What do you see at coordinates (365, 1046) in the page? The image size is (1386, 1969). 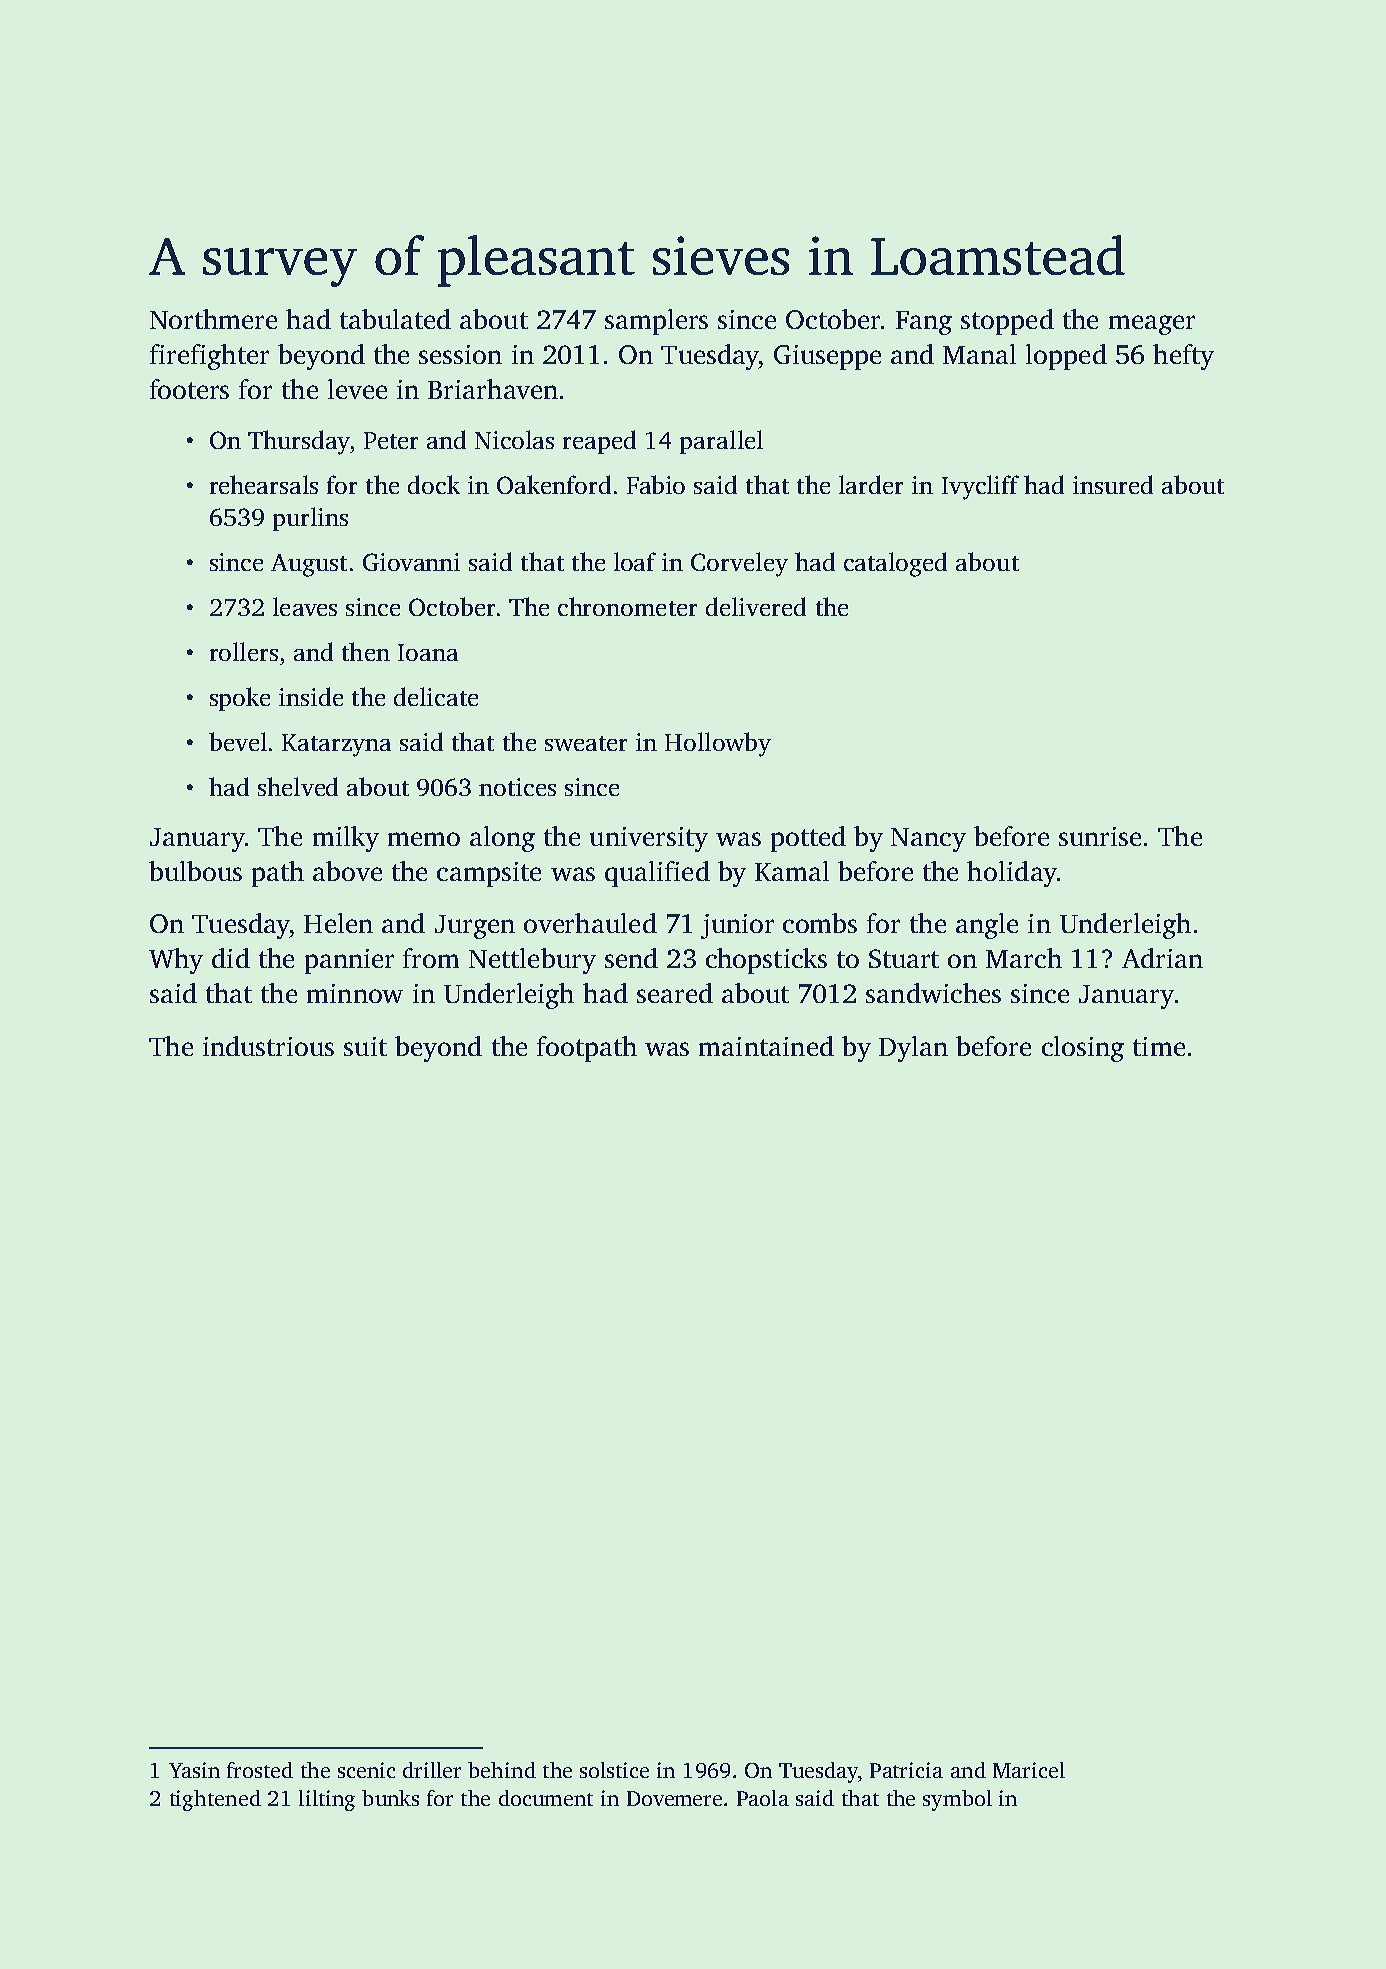 I see `suit` at bounding box center [365, 1046].
